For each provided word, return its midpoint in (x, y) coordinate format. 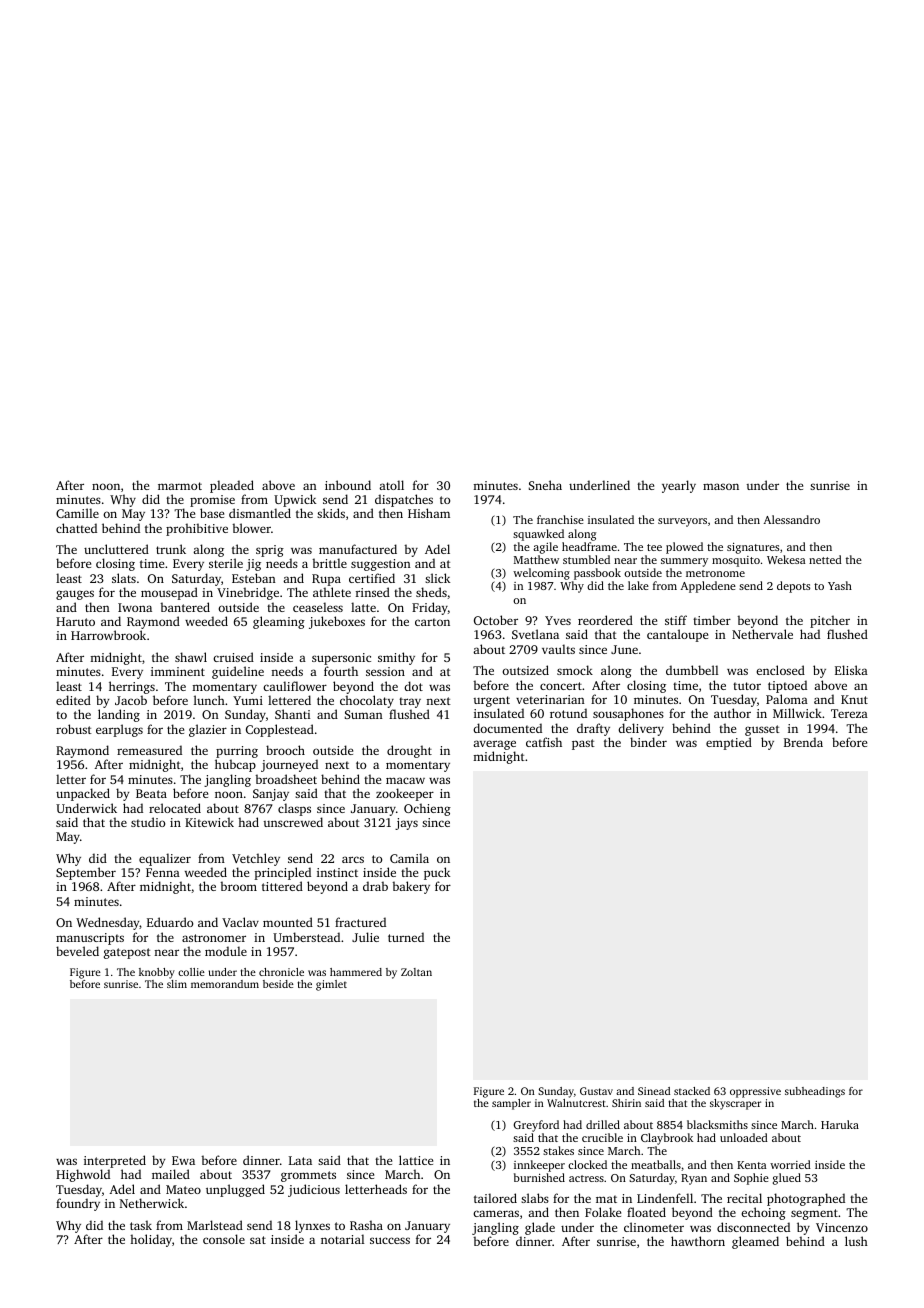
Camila (409, 858)
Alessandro (792, 519)
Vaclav (240, 922)
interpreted (115, 1161)
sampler (511, 1104)
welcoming (541, 574)
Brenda (803, 742)
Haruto (75, 621)
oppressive (755, 1092)
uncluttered (116, 549)
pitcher (830, 621)
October (496, 620)
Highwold (83, 1175)
